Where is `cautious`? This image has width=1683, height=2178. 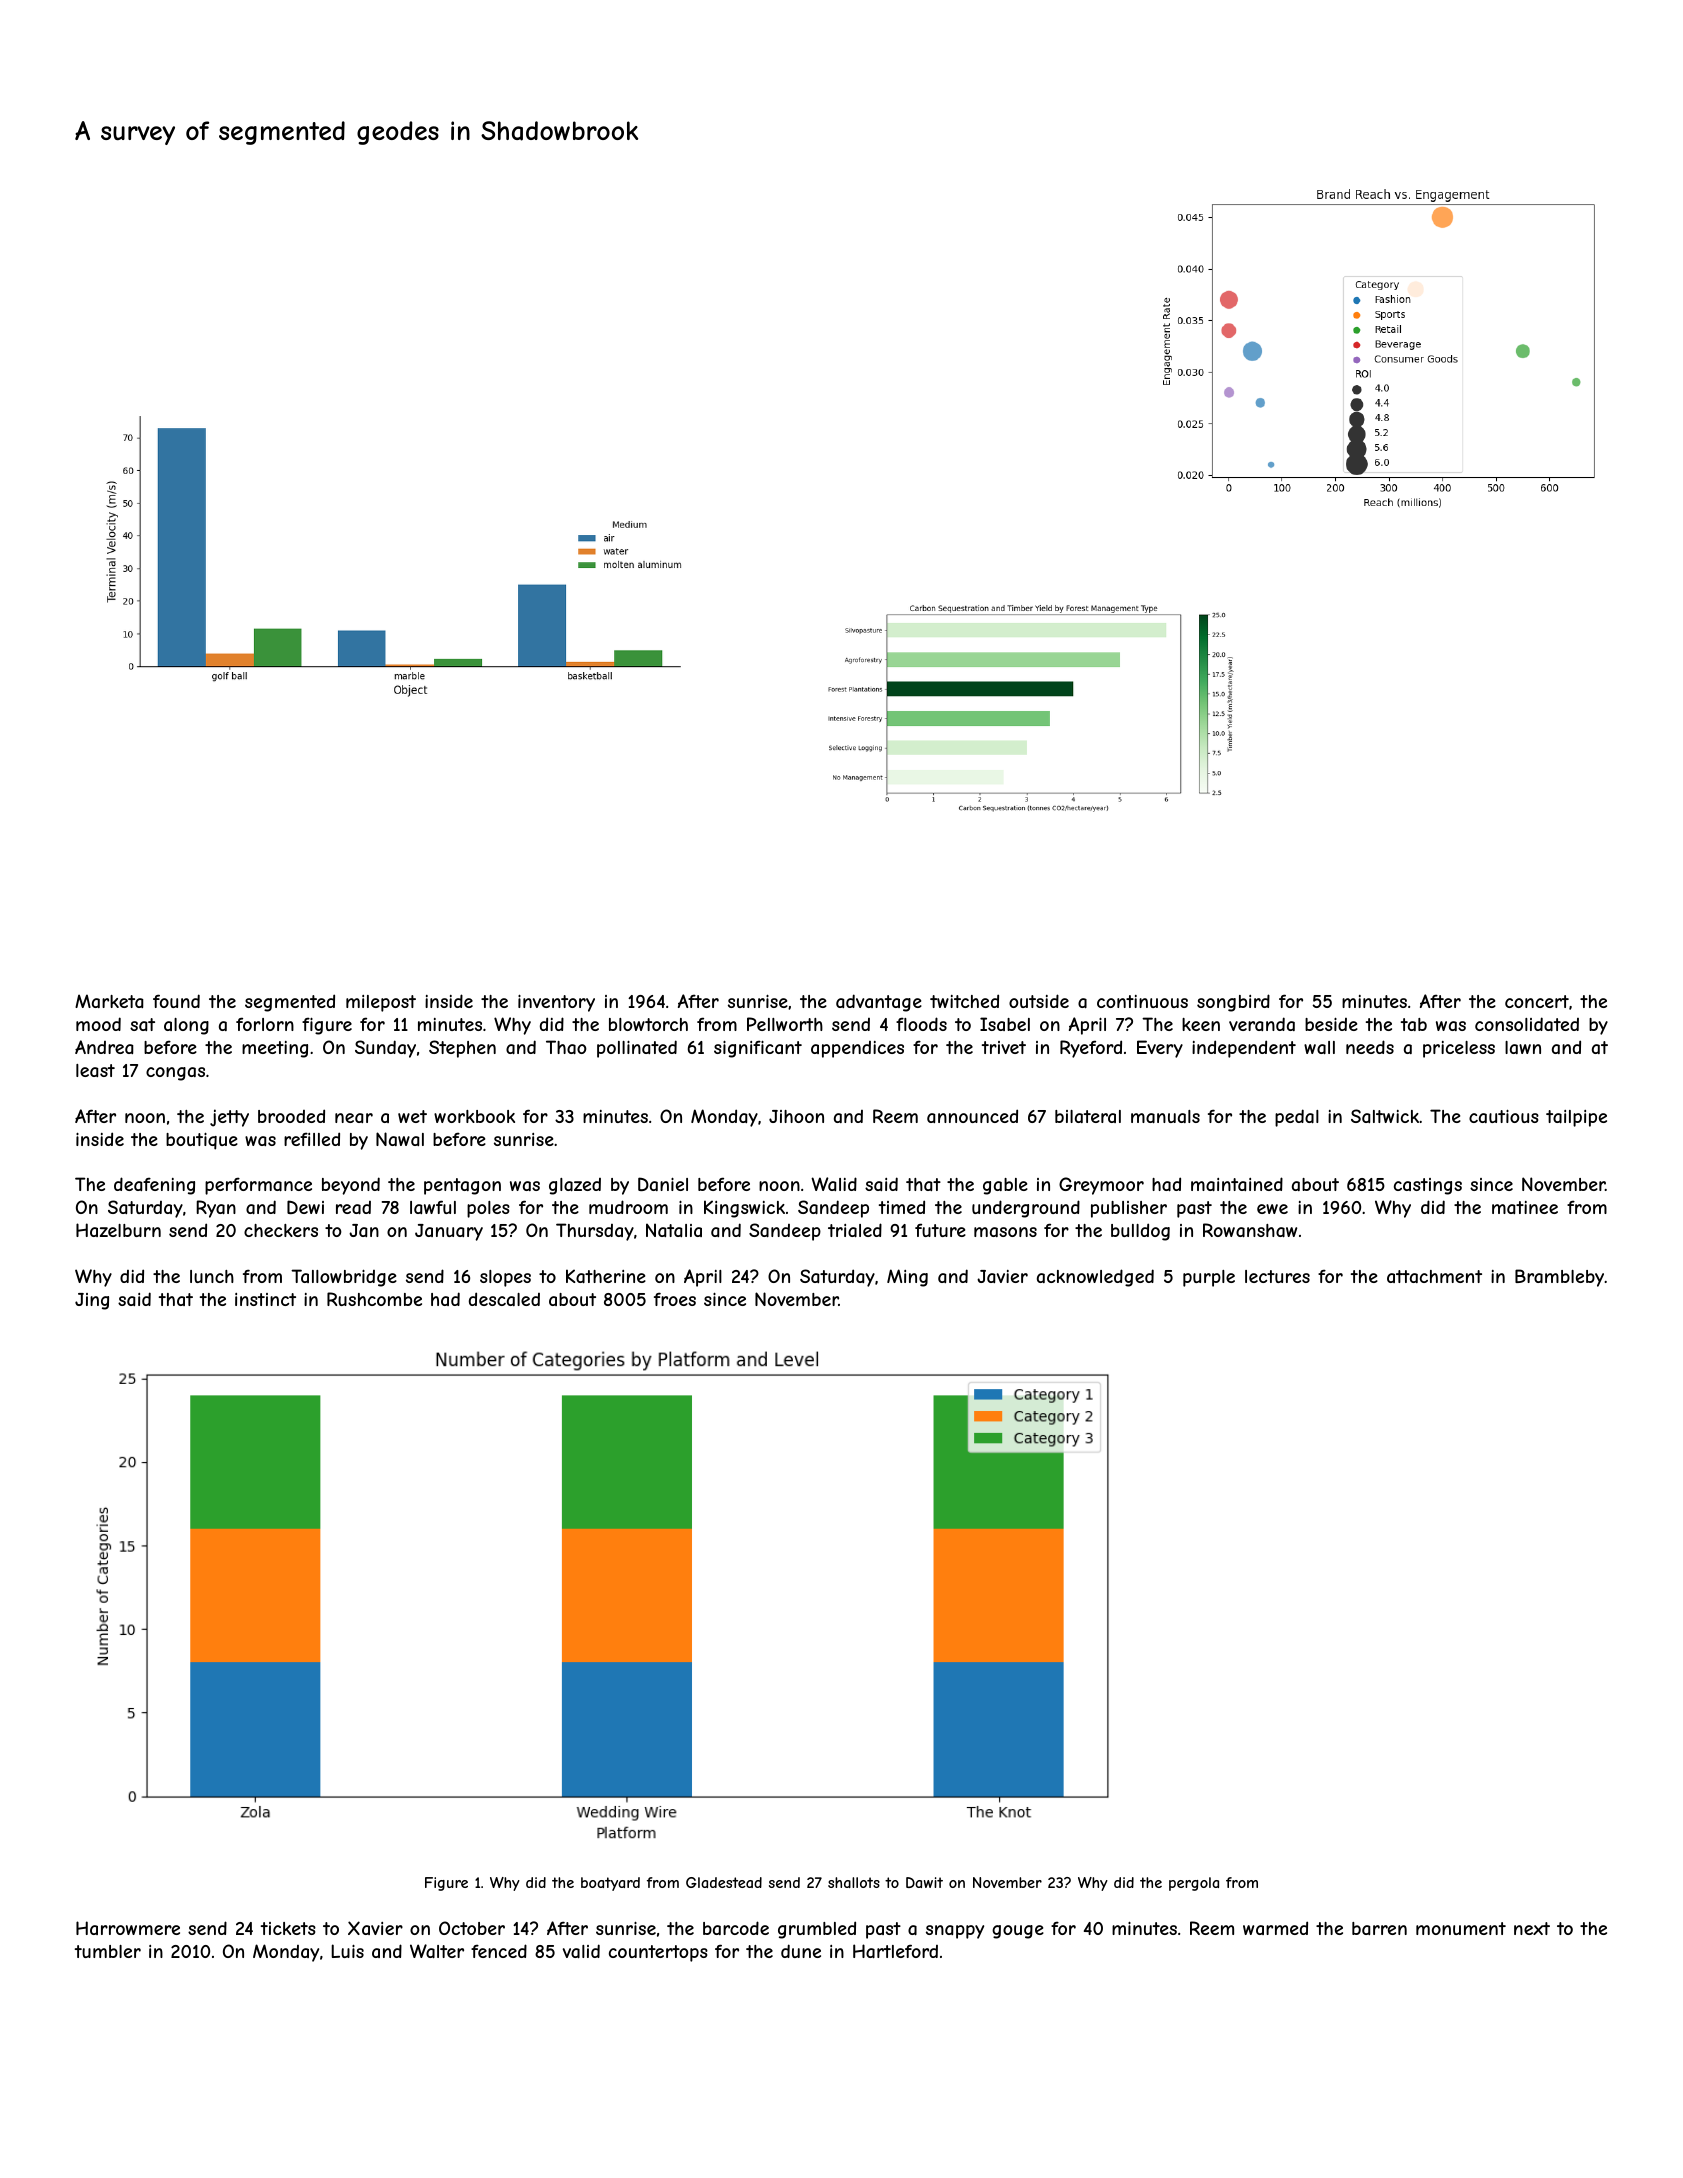 cautious is located at coordinates (1504, 1116).
